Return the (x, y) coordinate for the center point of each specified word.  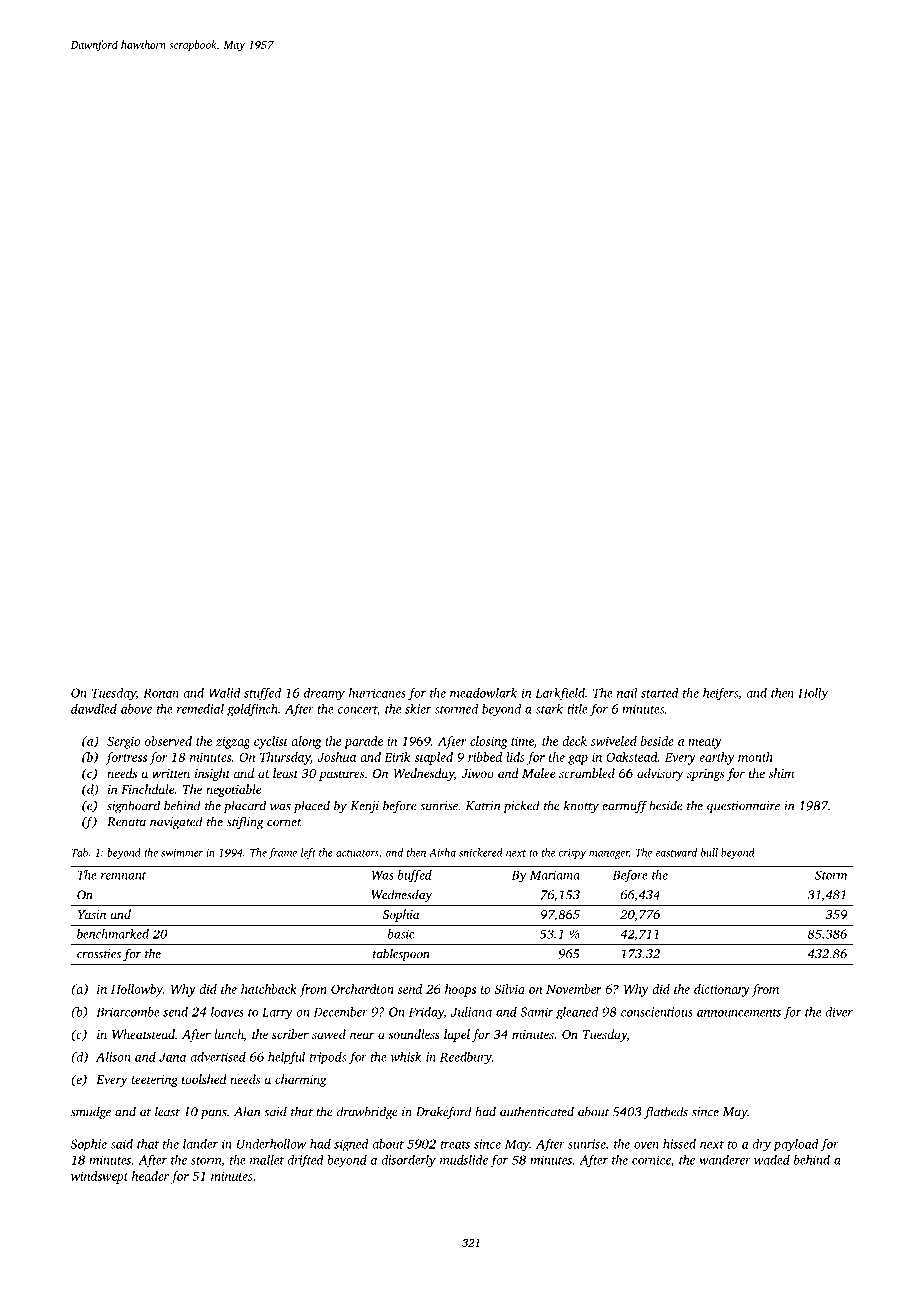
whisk (406, 1057)
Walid (225, 693)
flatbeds (666, 1112)
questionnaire (743, 807)
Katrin (483, 806)
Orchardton (362, 989)
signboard (133, 807)
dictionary (722, 990)
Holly (813, 694)
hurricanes (377, 693)
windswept (99, 1177)
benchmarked (113, 934)
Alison (113, 1057)
